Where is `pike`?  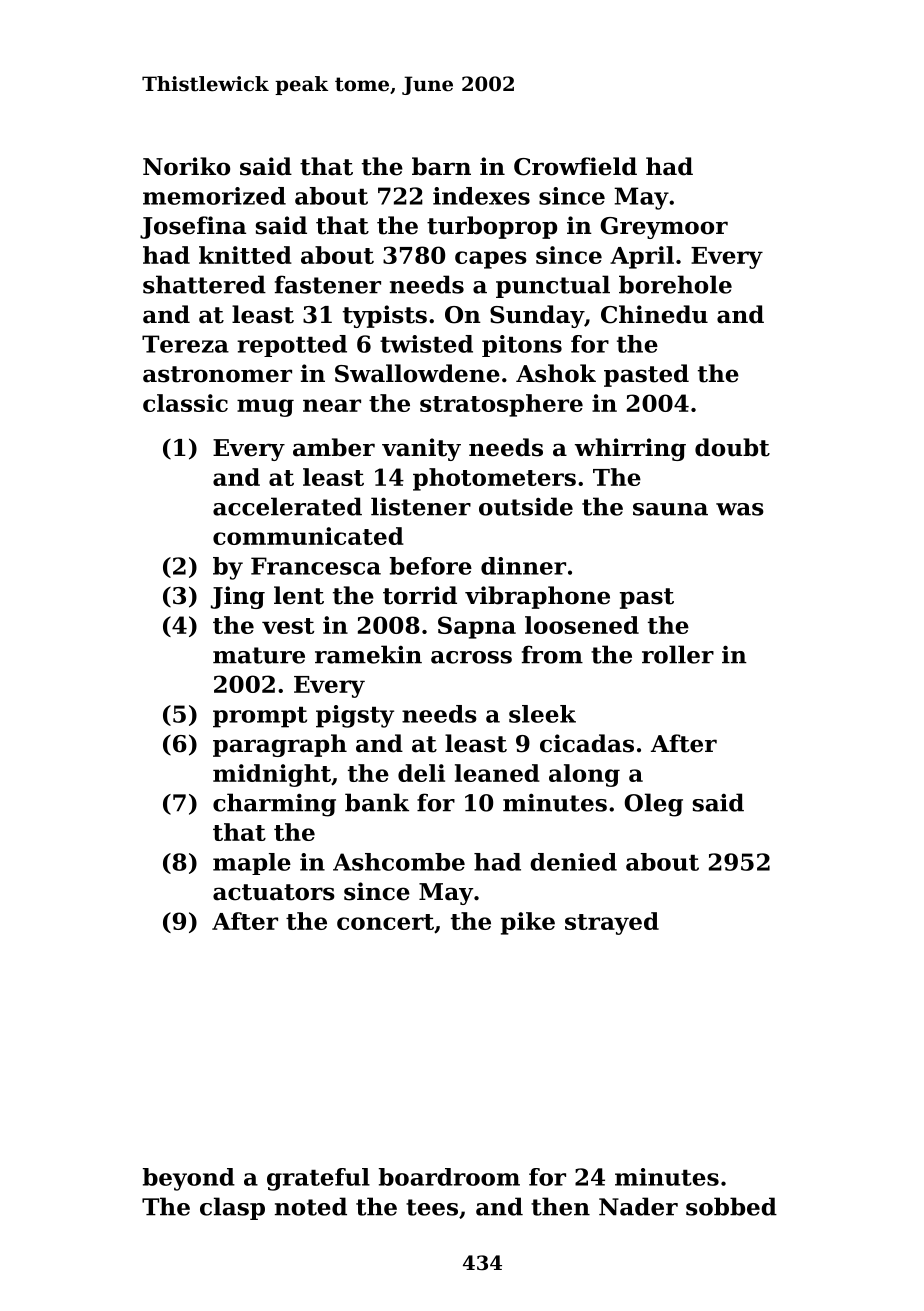
pike is located at coordinates (528, 923).
